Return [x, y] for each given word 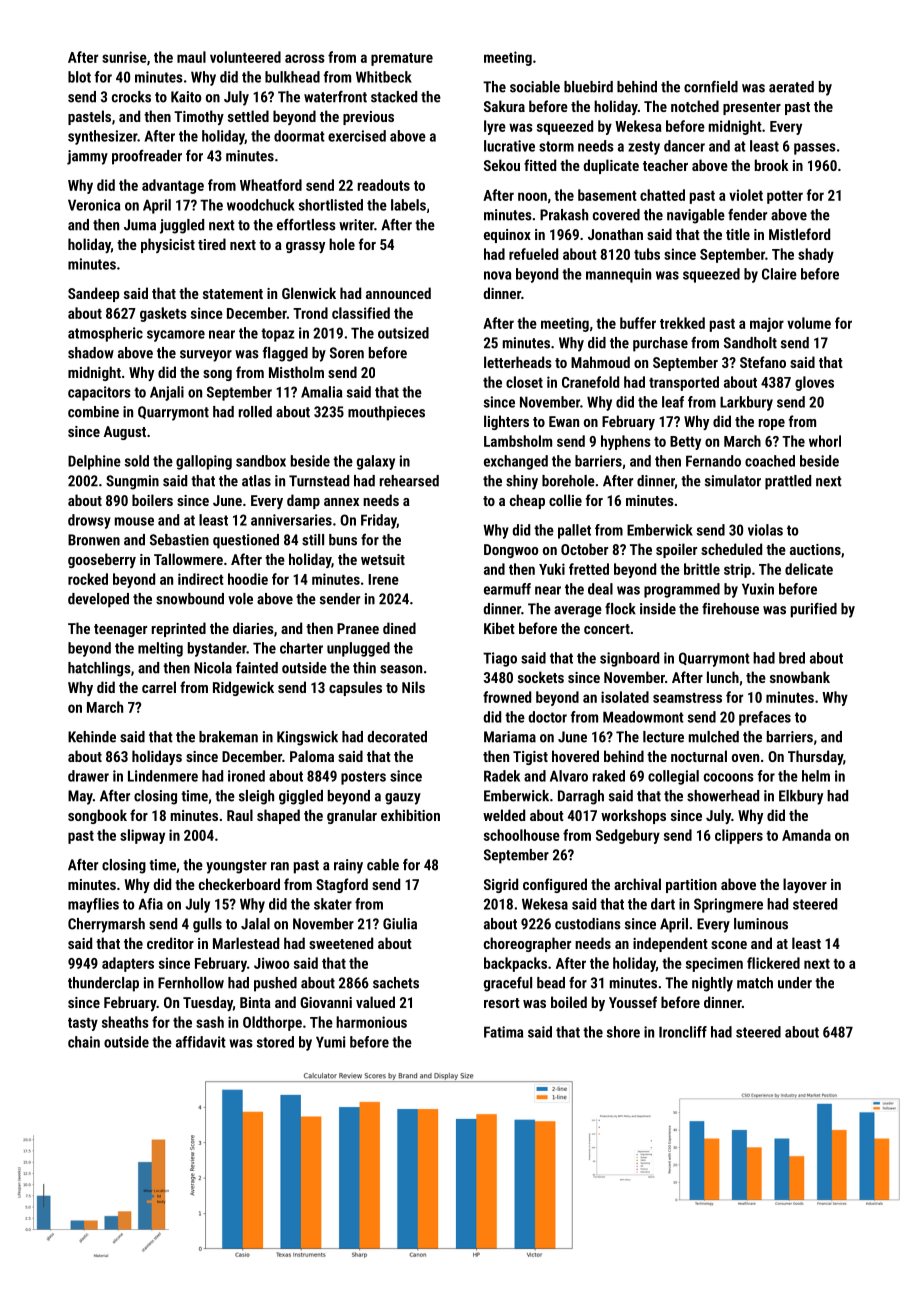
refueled [533, 254]
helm [816, 776]
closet [524, 382]
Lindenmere [163, 776]
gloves [814, 383]
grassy [305, 247]
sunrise [124, 57]
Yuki [552, 569]
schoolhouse [522, 835]
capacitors [99, 393]
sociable [535, 87]
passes [815, 149]
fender [747, 215]
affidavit [201, 1042]
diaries [253, 628]
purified [814, 610]
